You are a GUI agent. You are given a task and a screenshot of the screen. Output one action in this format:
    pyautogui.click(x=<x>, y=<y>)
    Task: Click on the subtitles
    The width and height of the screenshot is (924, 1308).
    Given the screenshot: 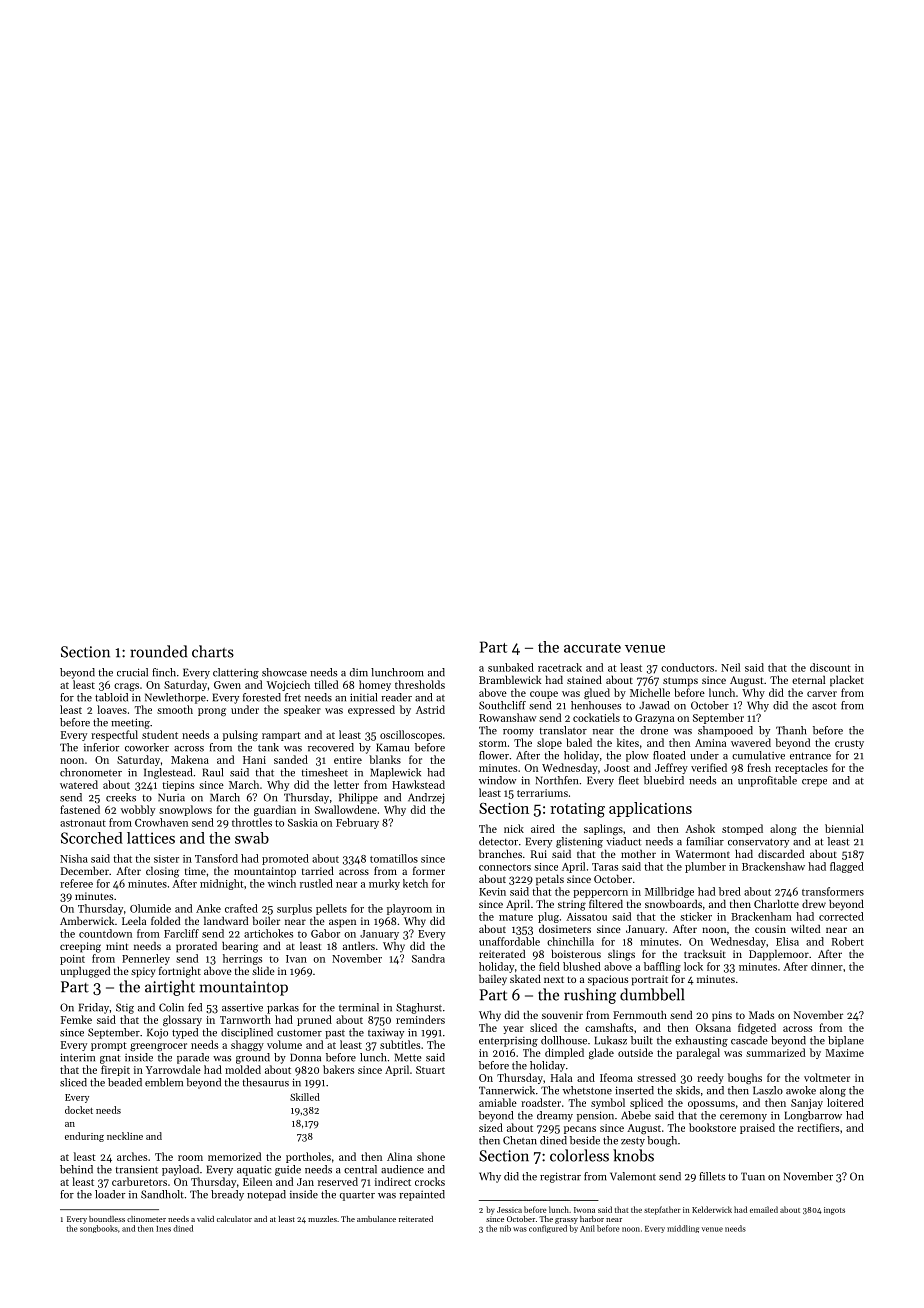 What is the action you would take?
    pyautogui.click(x=400, y=1044)
